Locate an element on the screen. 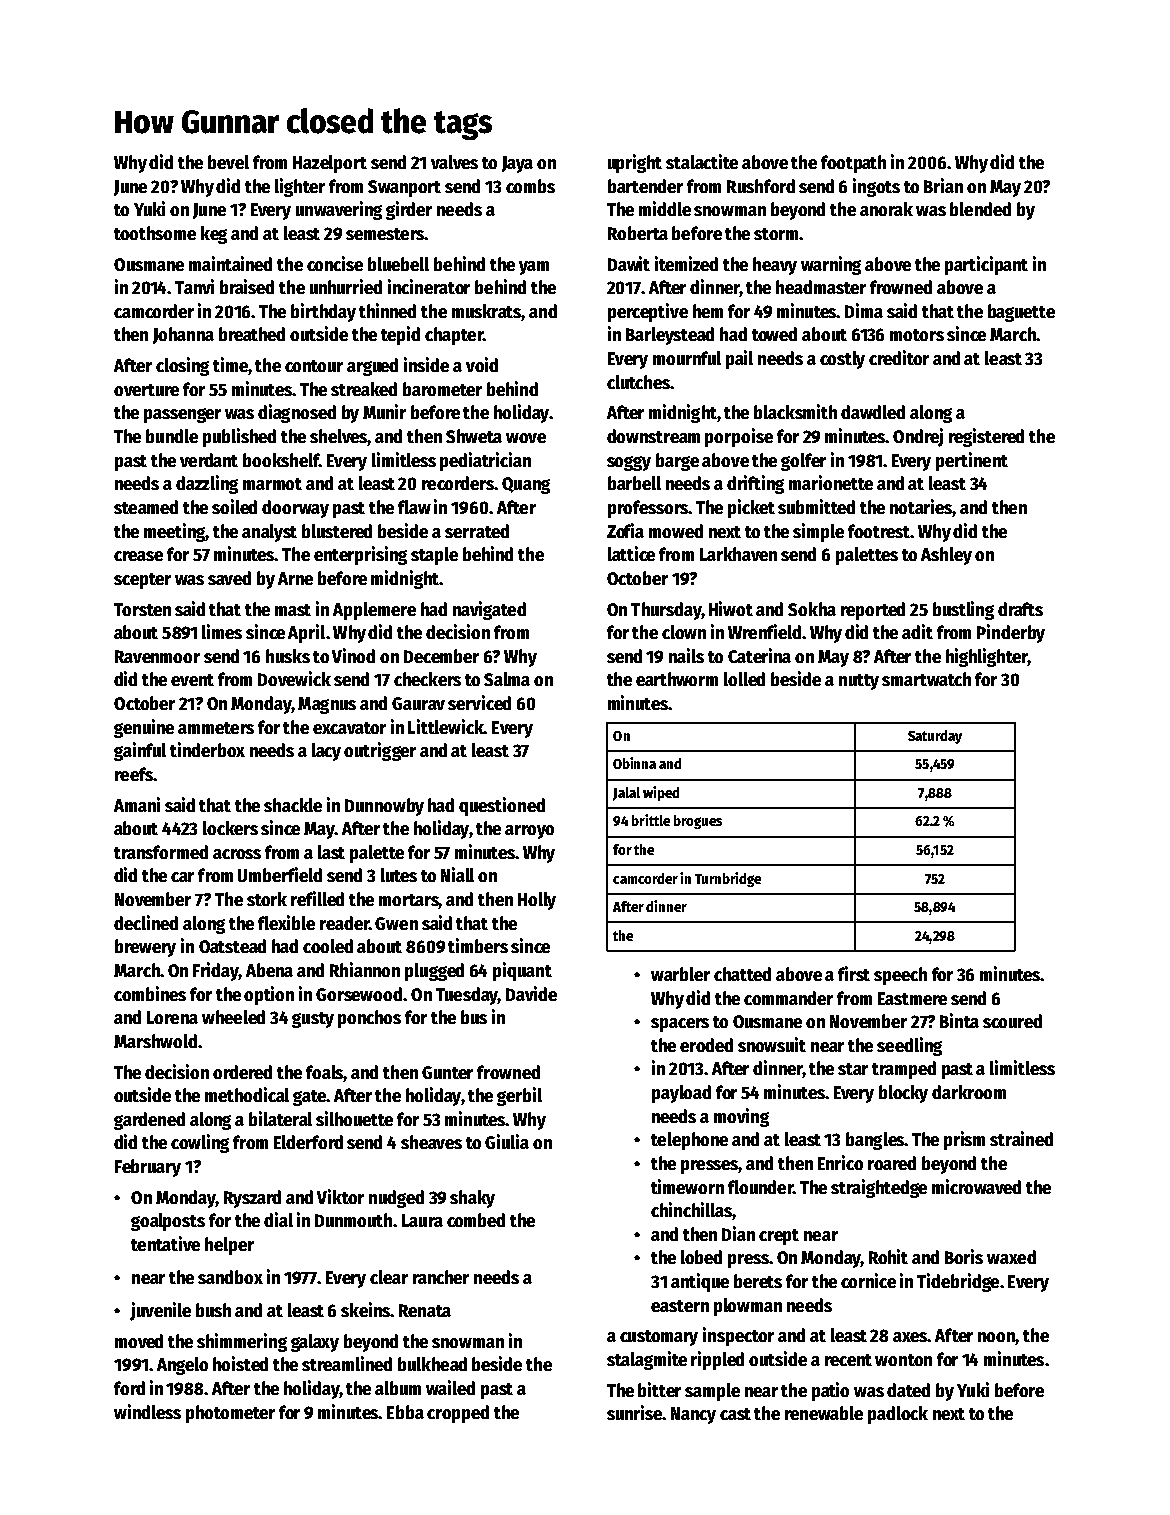 The width and height of the screenshot is (1170, 1515). Obinna is located at coordinates (634, 763).
